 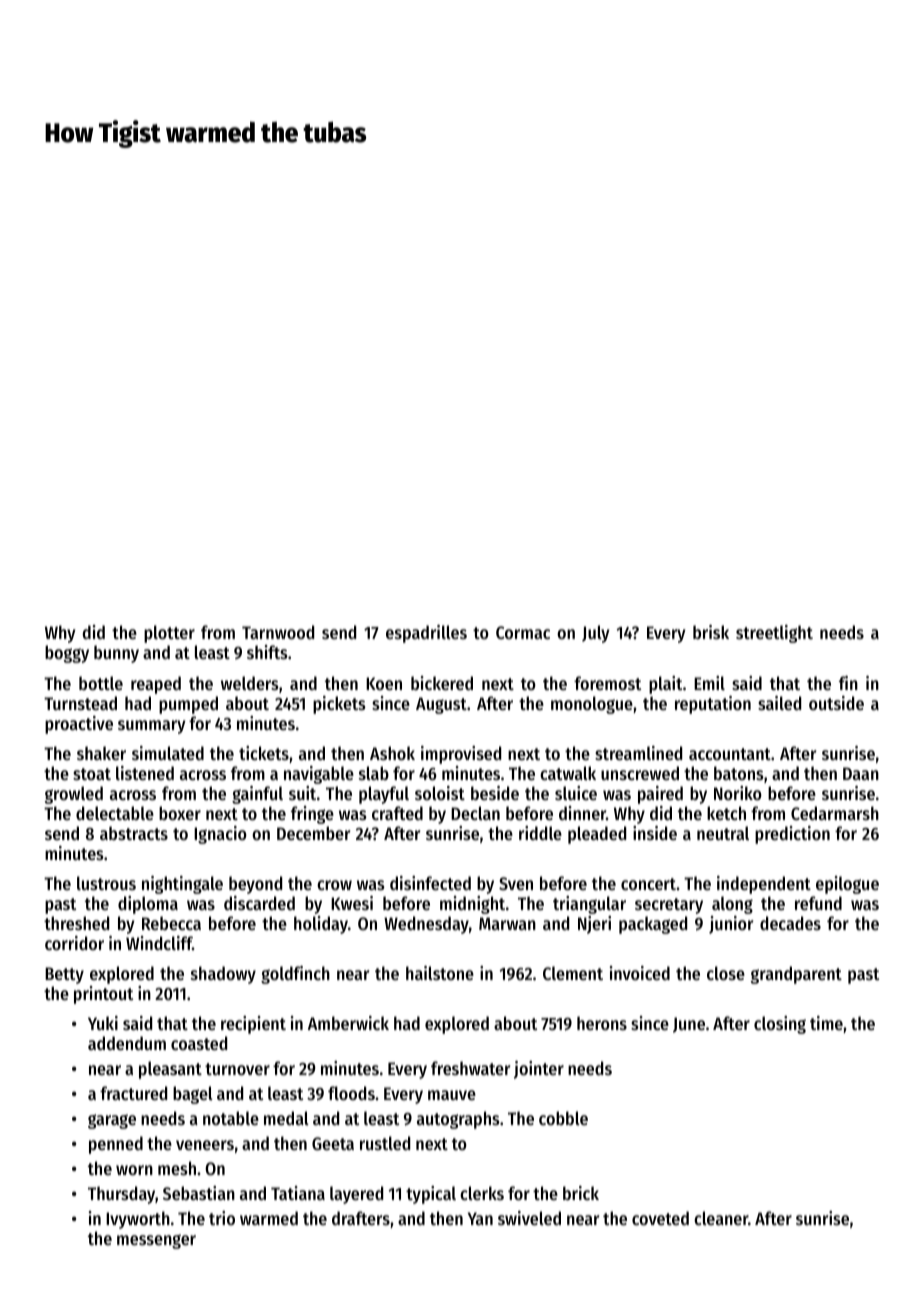 What do you see at coordinates (156, 685) in the screenshot?
I see `reaped` at bounding box center [156, 685].
